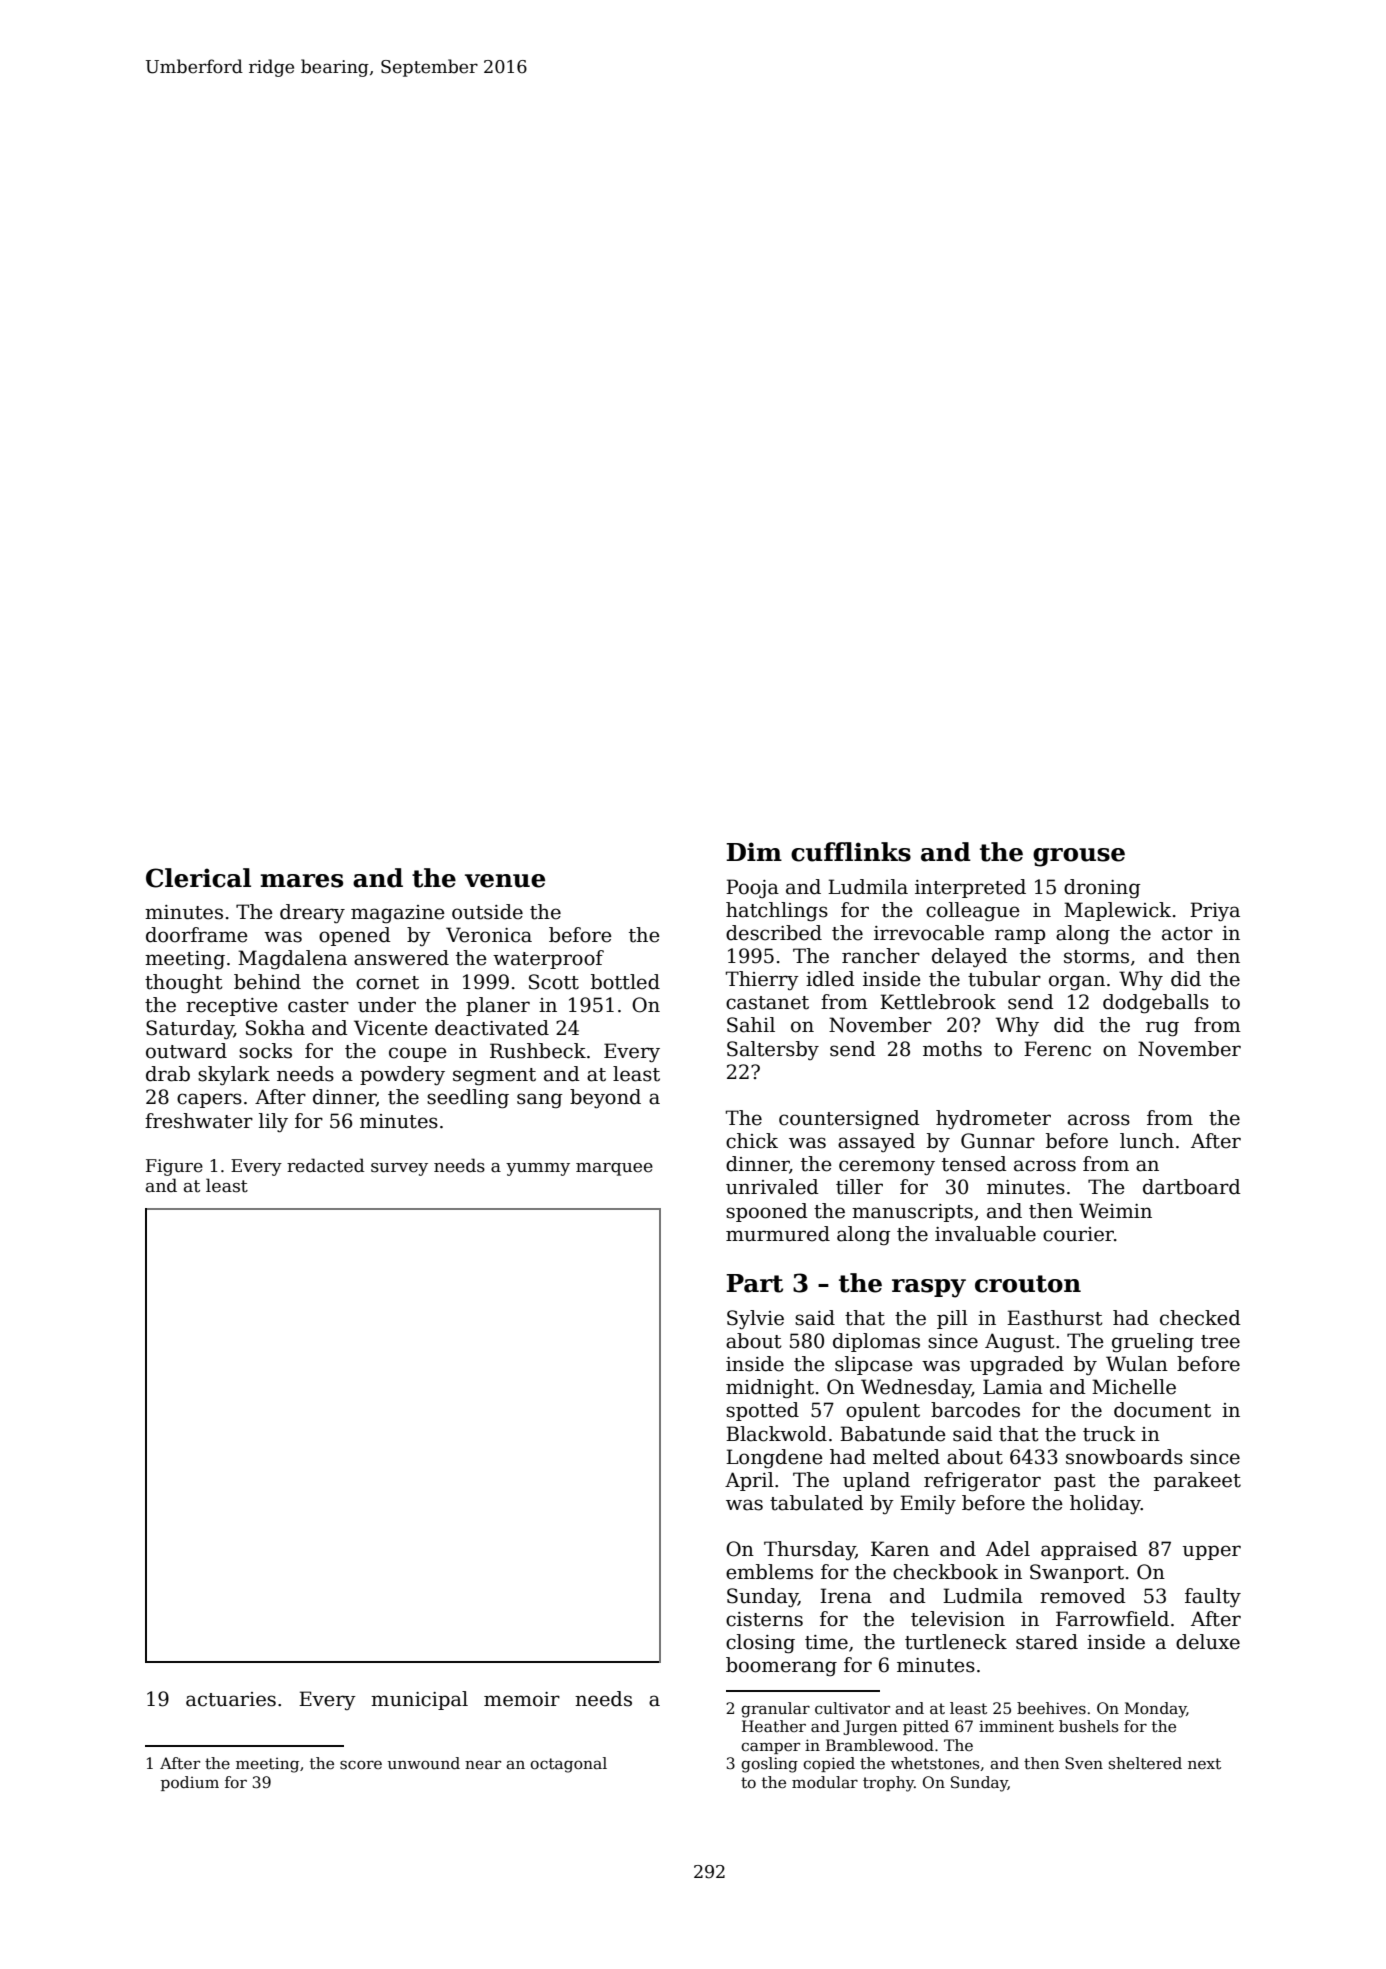 This image has width=1386, height=1969. Describe the element at coordinates (749, 1481) in the image. I see `April` at that location.
